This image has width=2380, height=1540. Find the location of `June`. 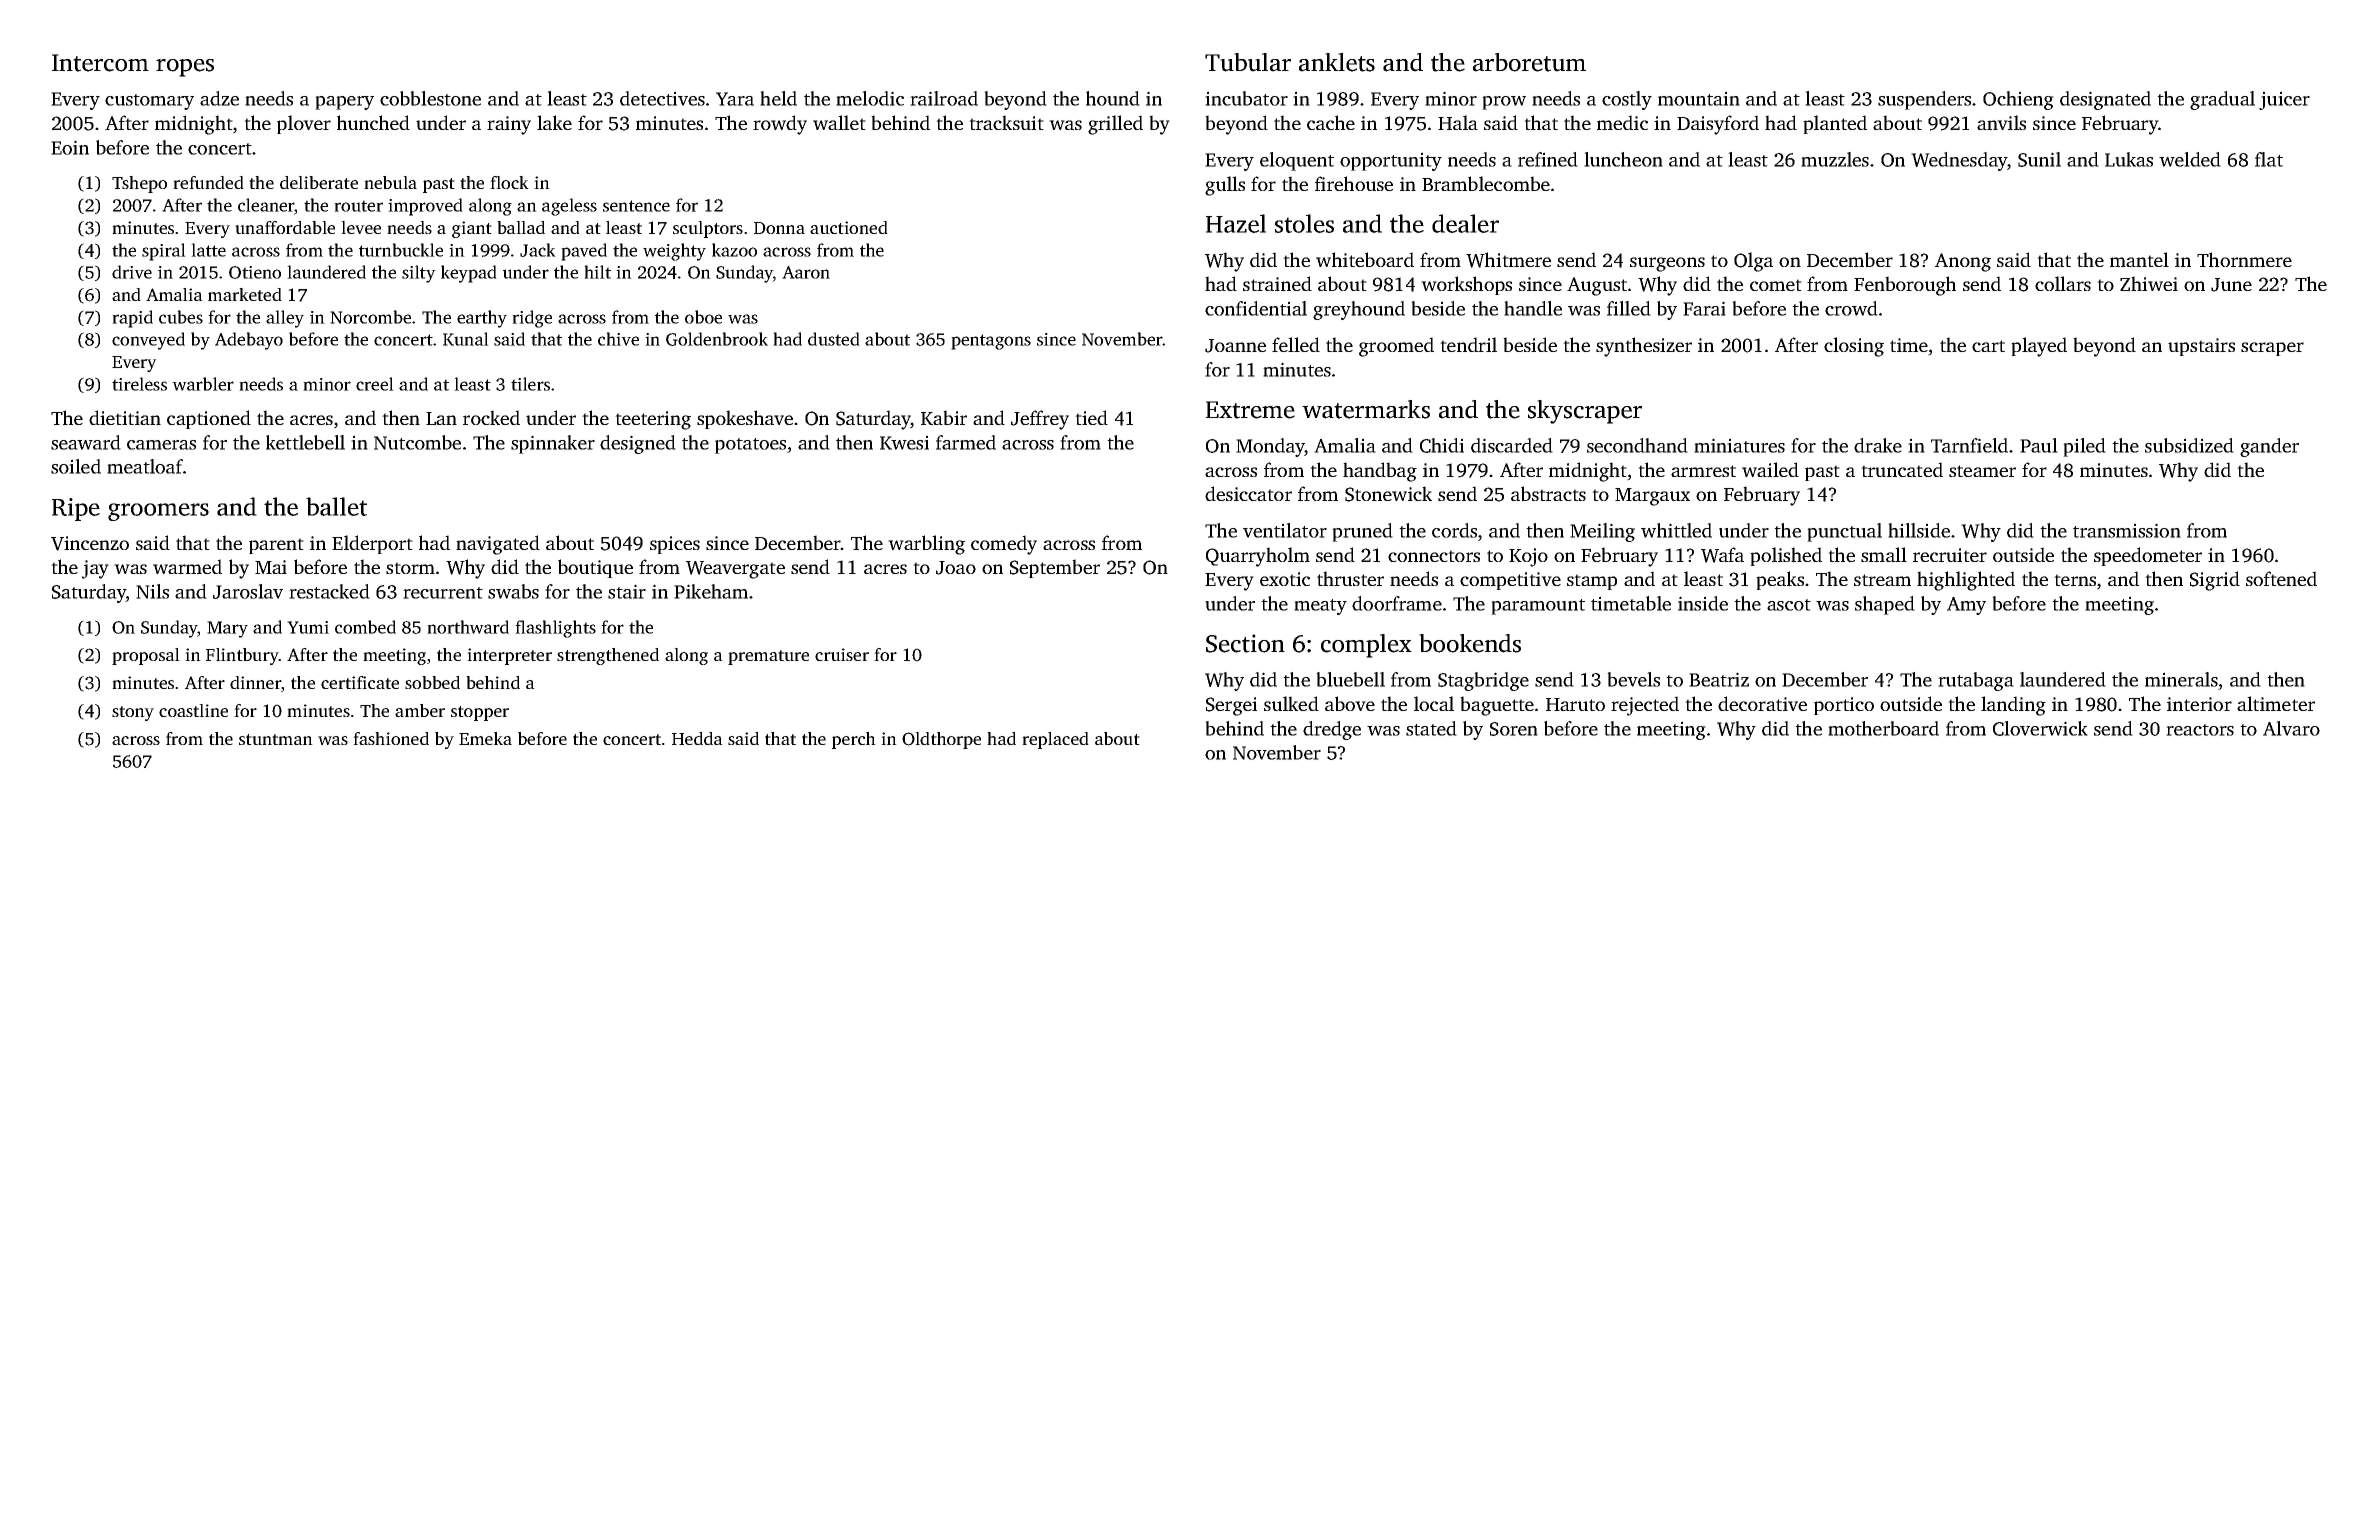

June is located at coordinates (2231, 285).
